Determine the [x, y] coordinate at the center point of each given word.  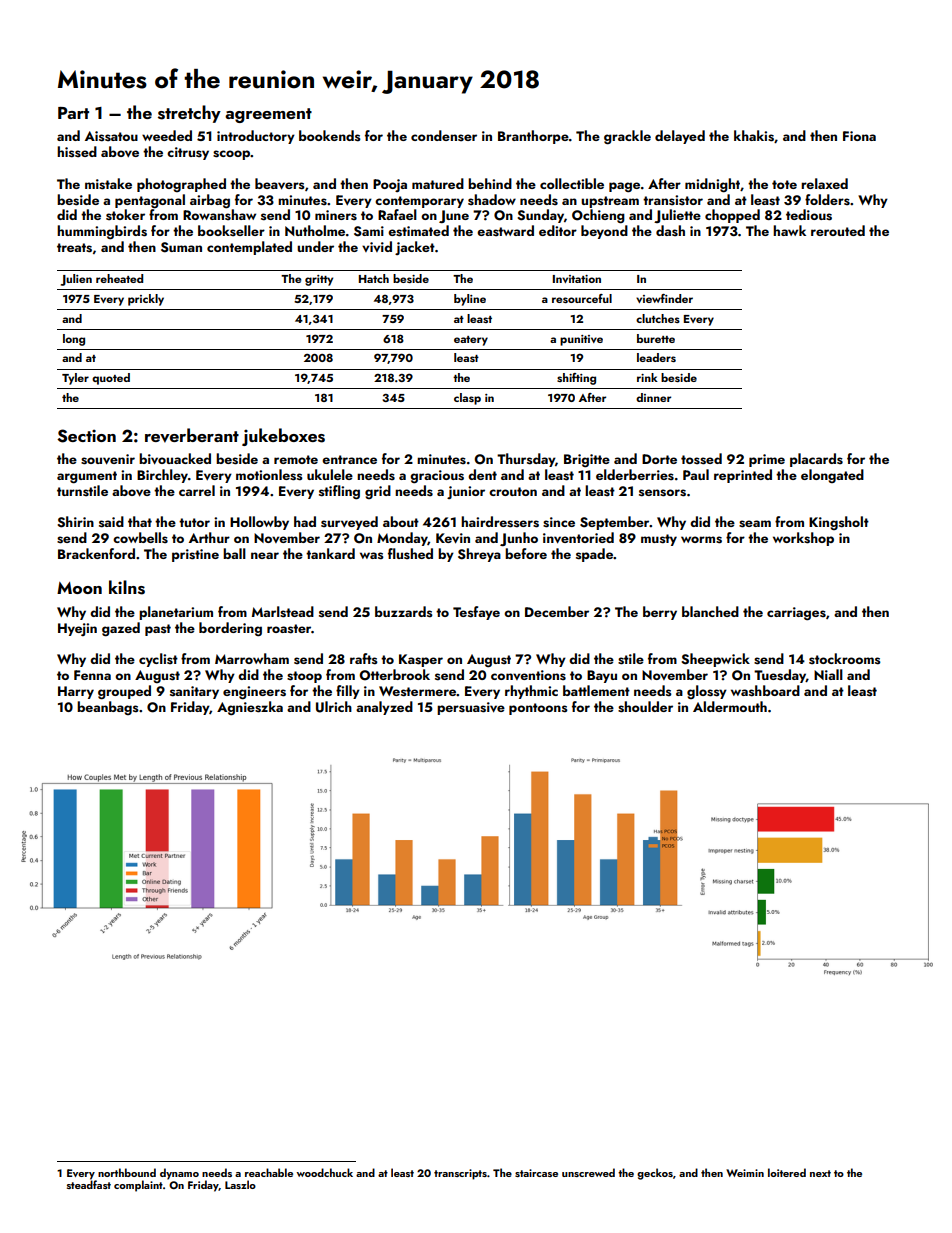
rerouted [838, 230]
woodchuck [324, 1172]
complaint [138, 1186]
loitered [787, 1172]
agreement [268, 115]
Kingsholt [839, 523]
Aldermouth [730, 706]
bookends [330, 136]
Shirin [75, 522]
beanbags [108, 708]
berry [660, 613]
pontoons [538, 709]
